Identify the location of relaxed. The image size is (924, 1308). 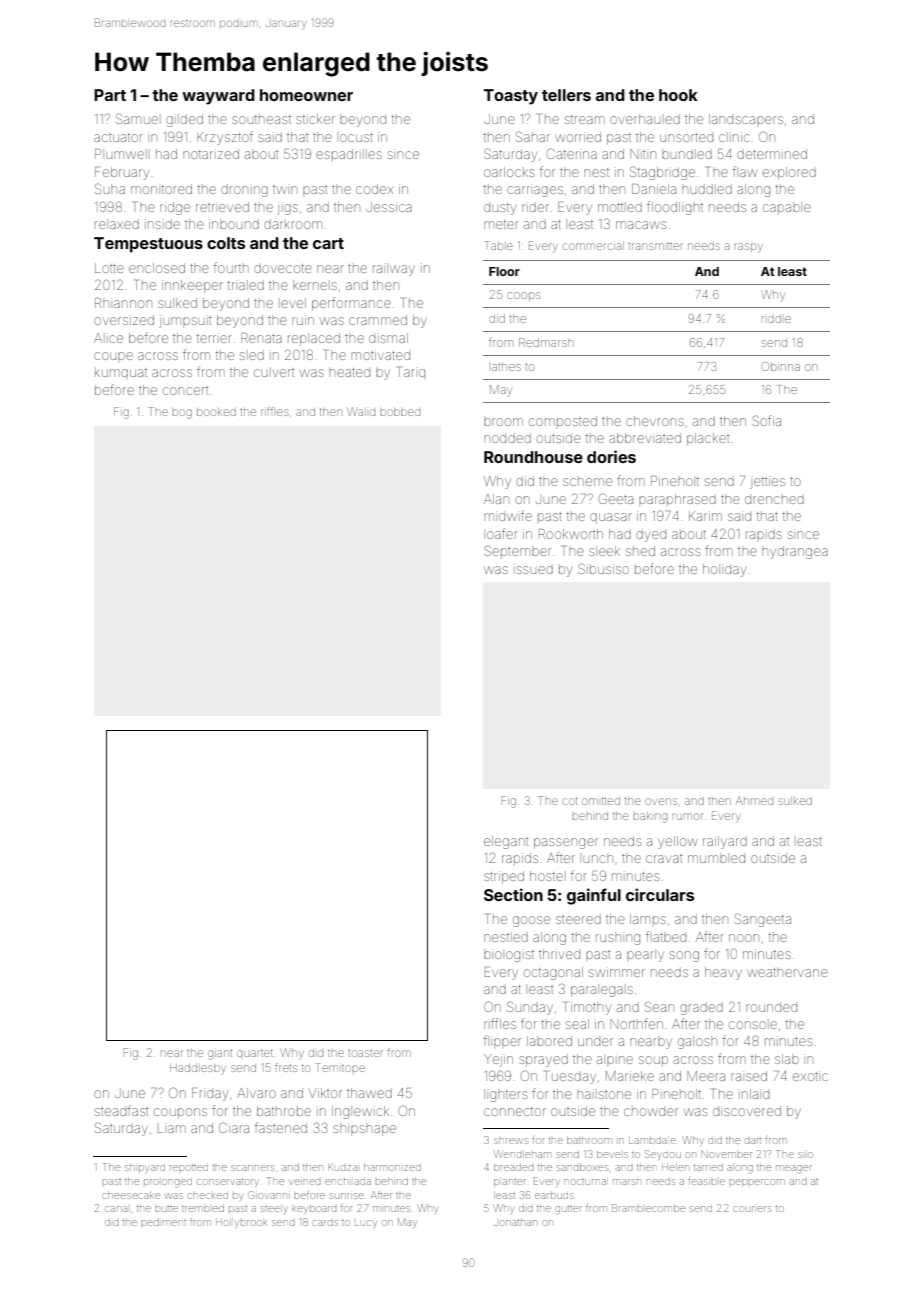
(117, 224).
